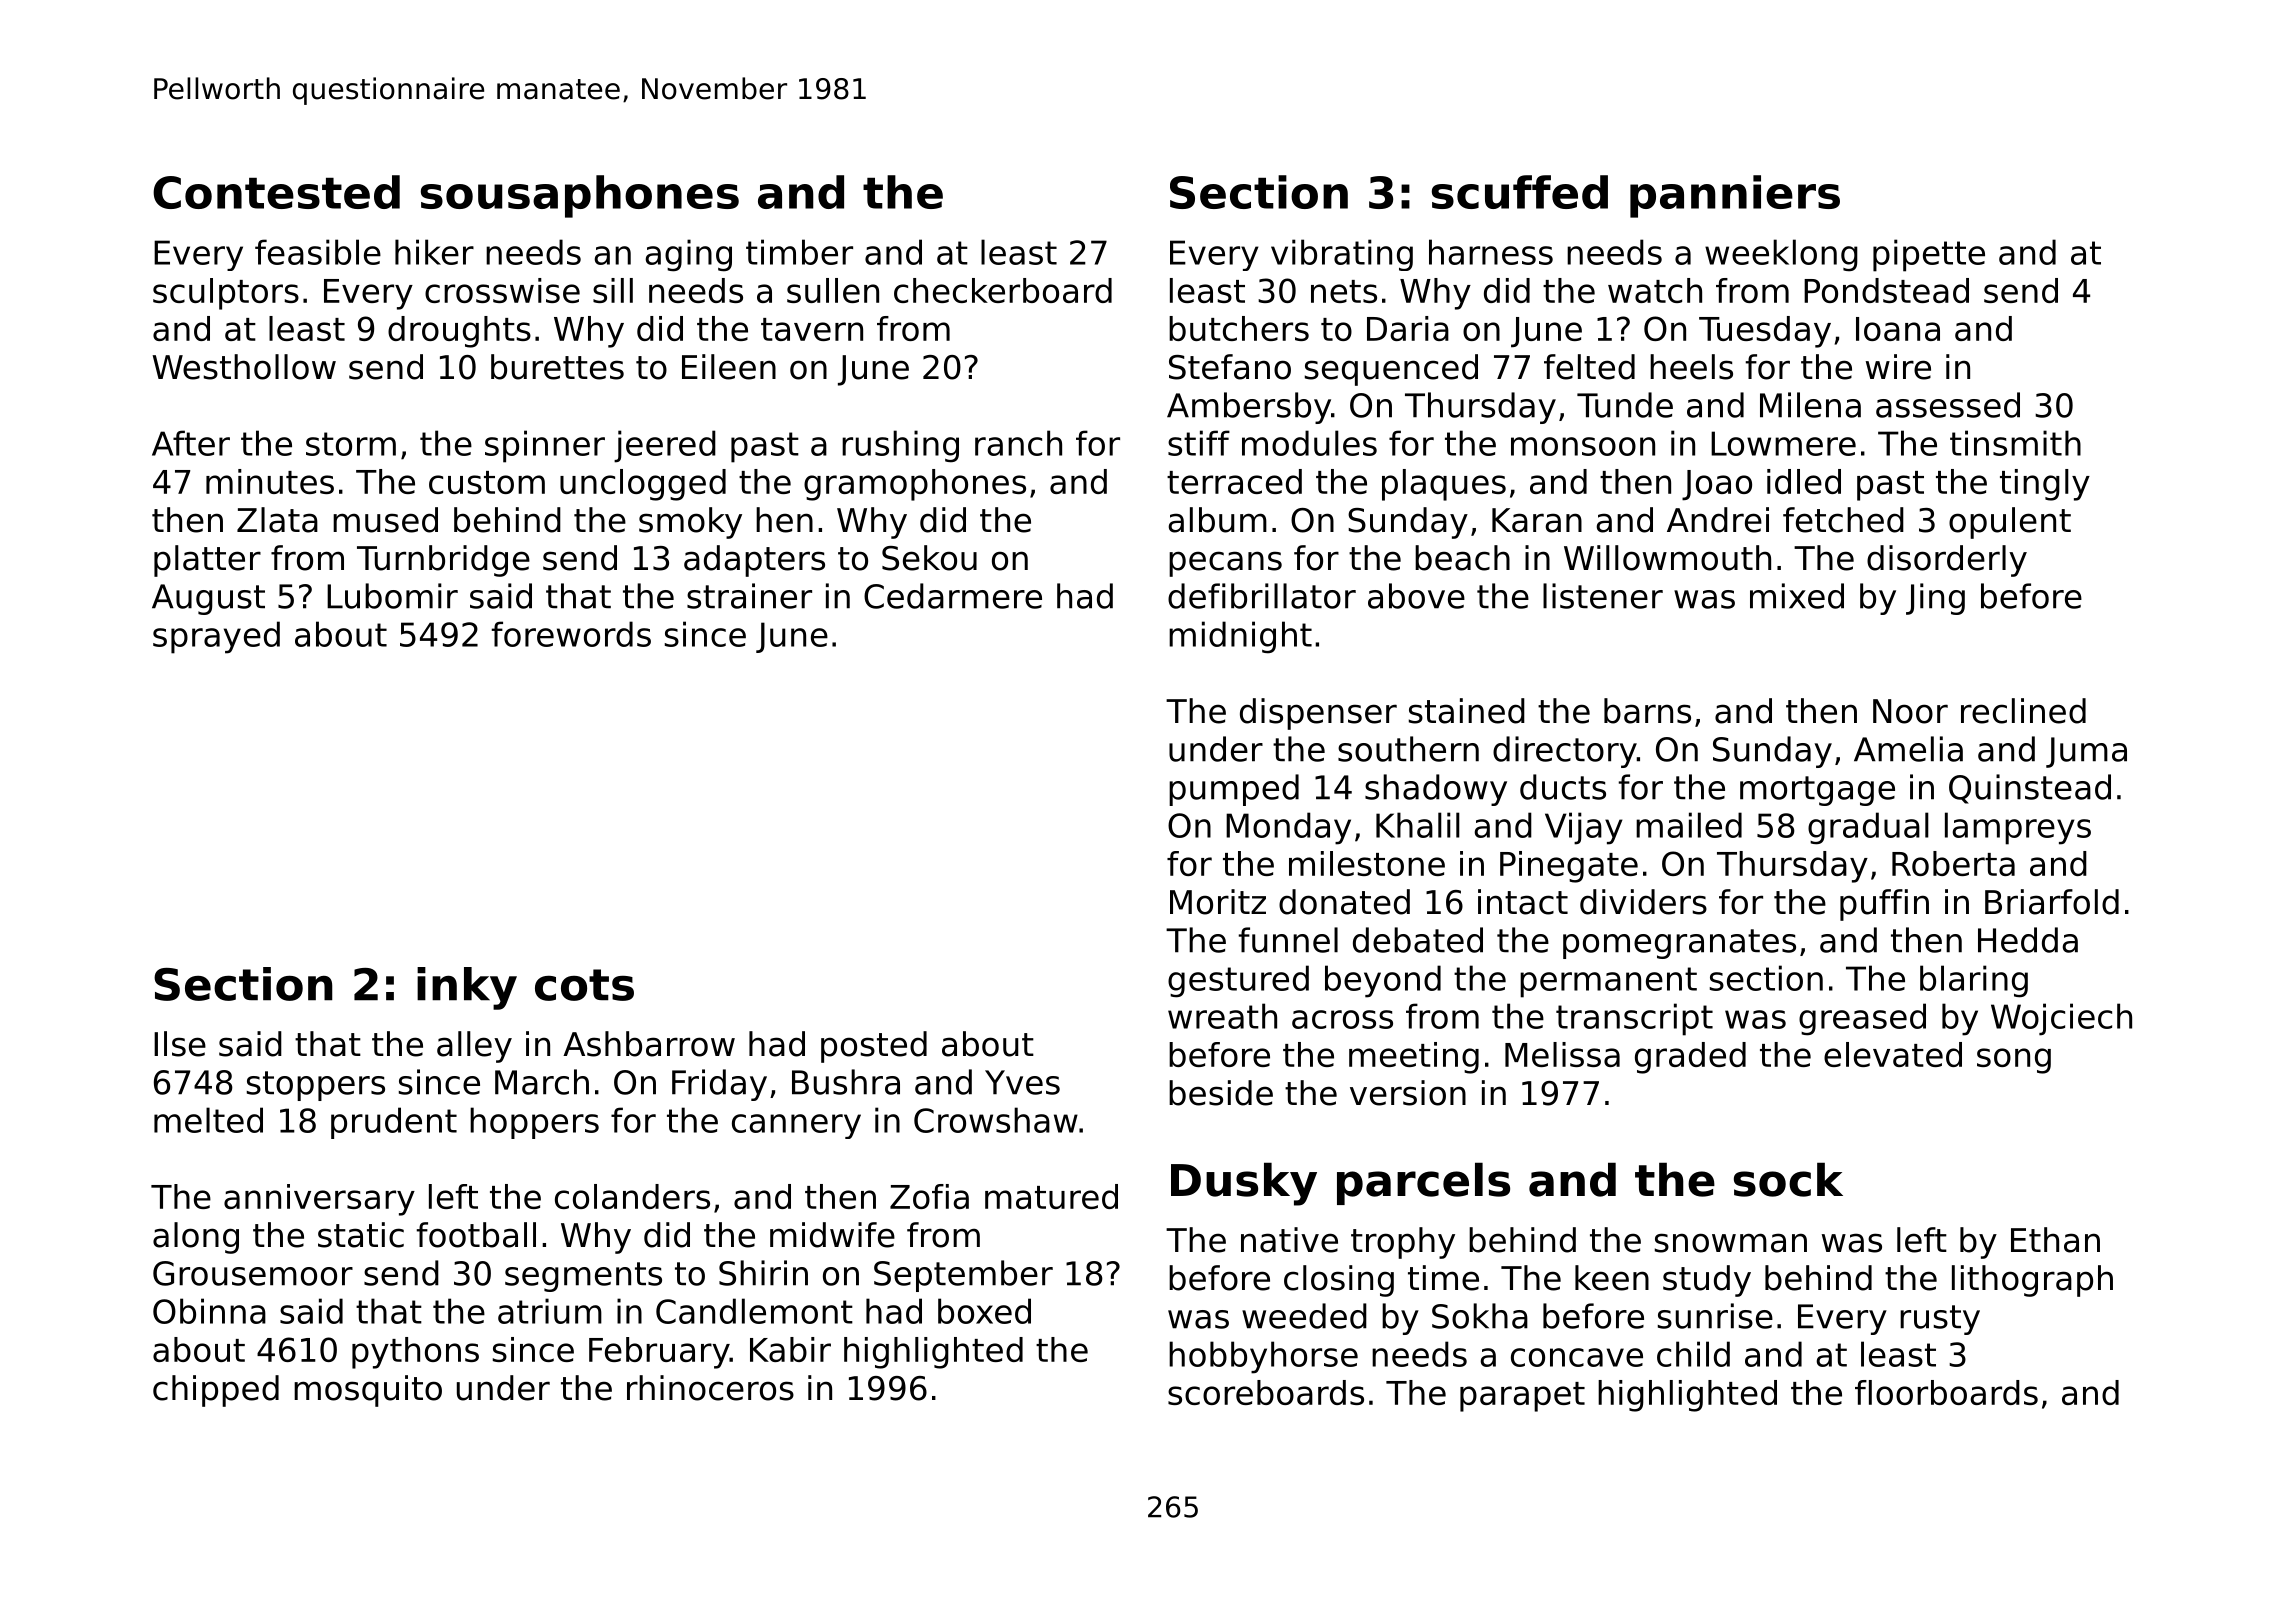  What do you see at coordinates (253, 1273) in the screenshot?
I see `Grousemoor` at bounding box center [253, 1273].
